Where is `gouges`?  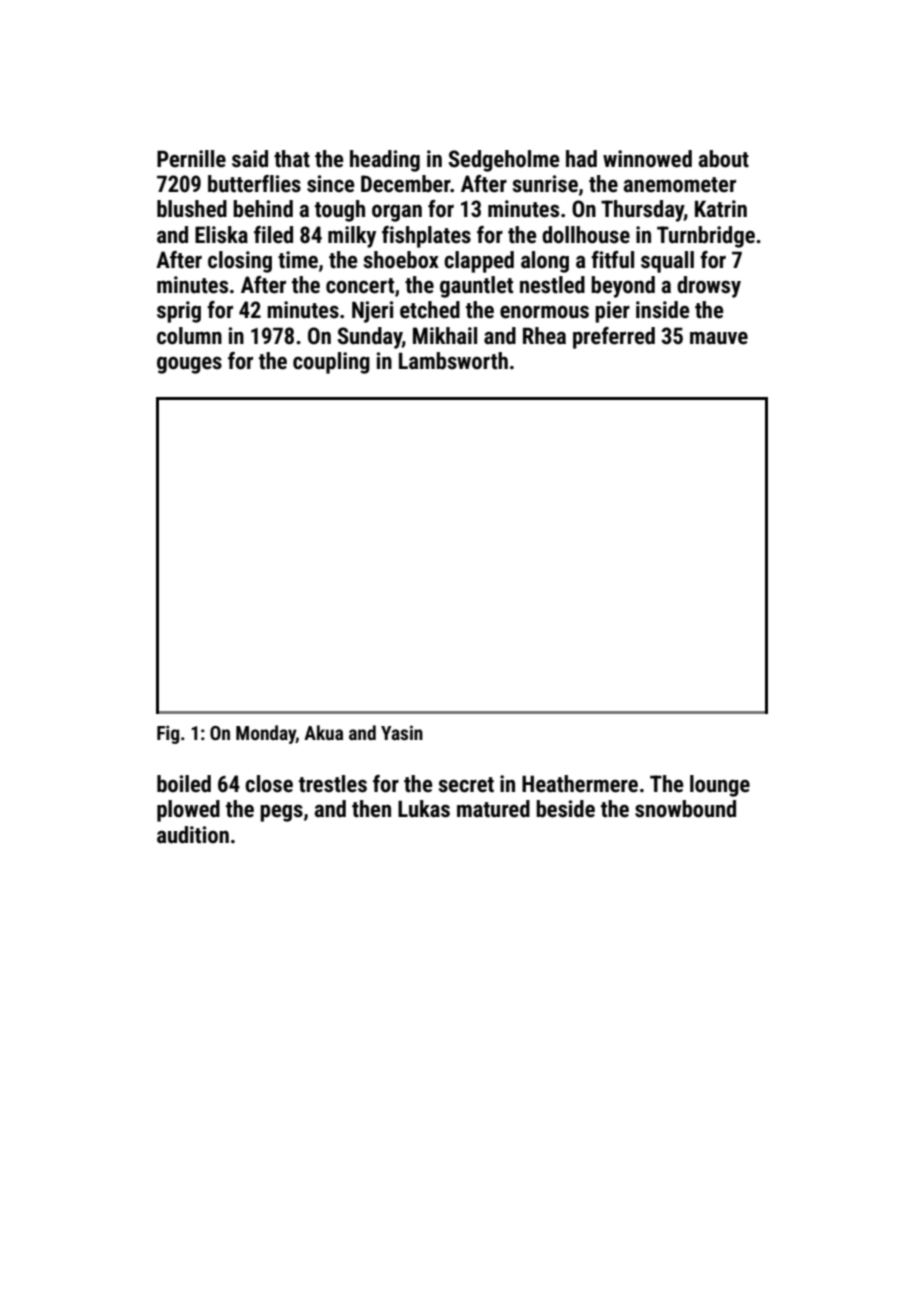 gouges is located at coordinates (189, 365).
